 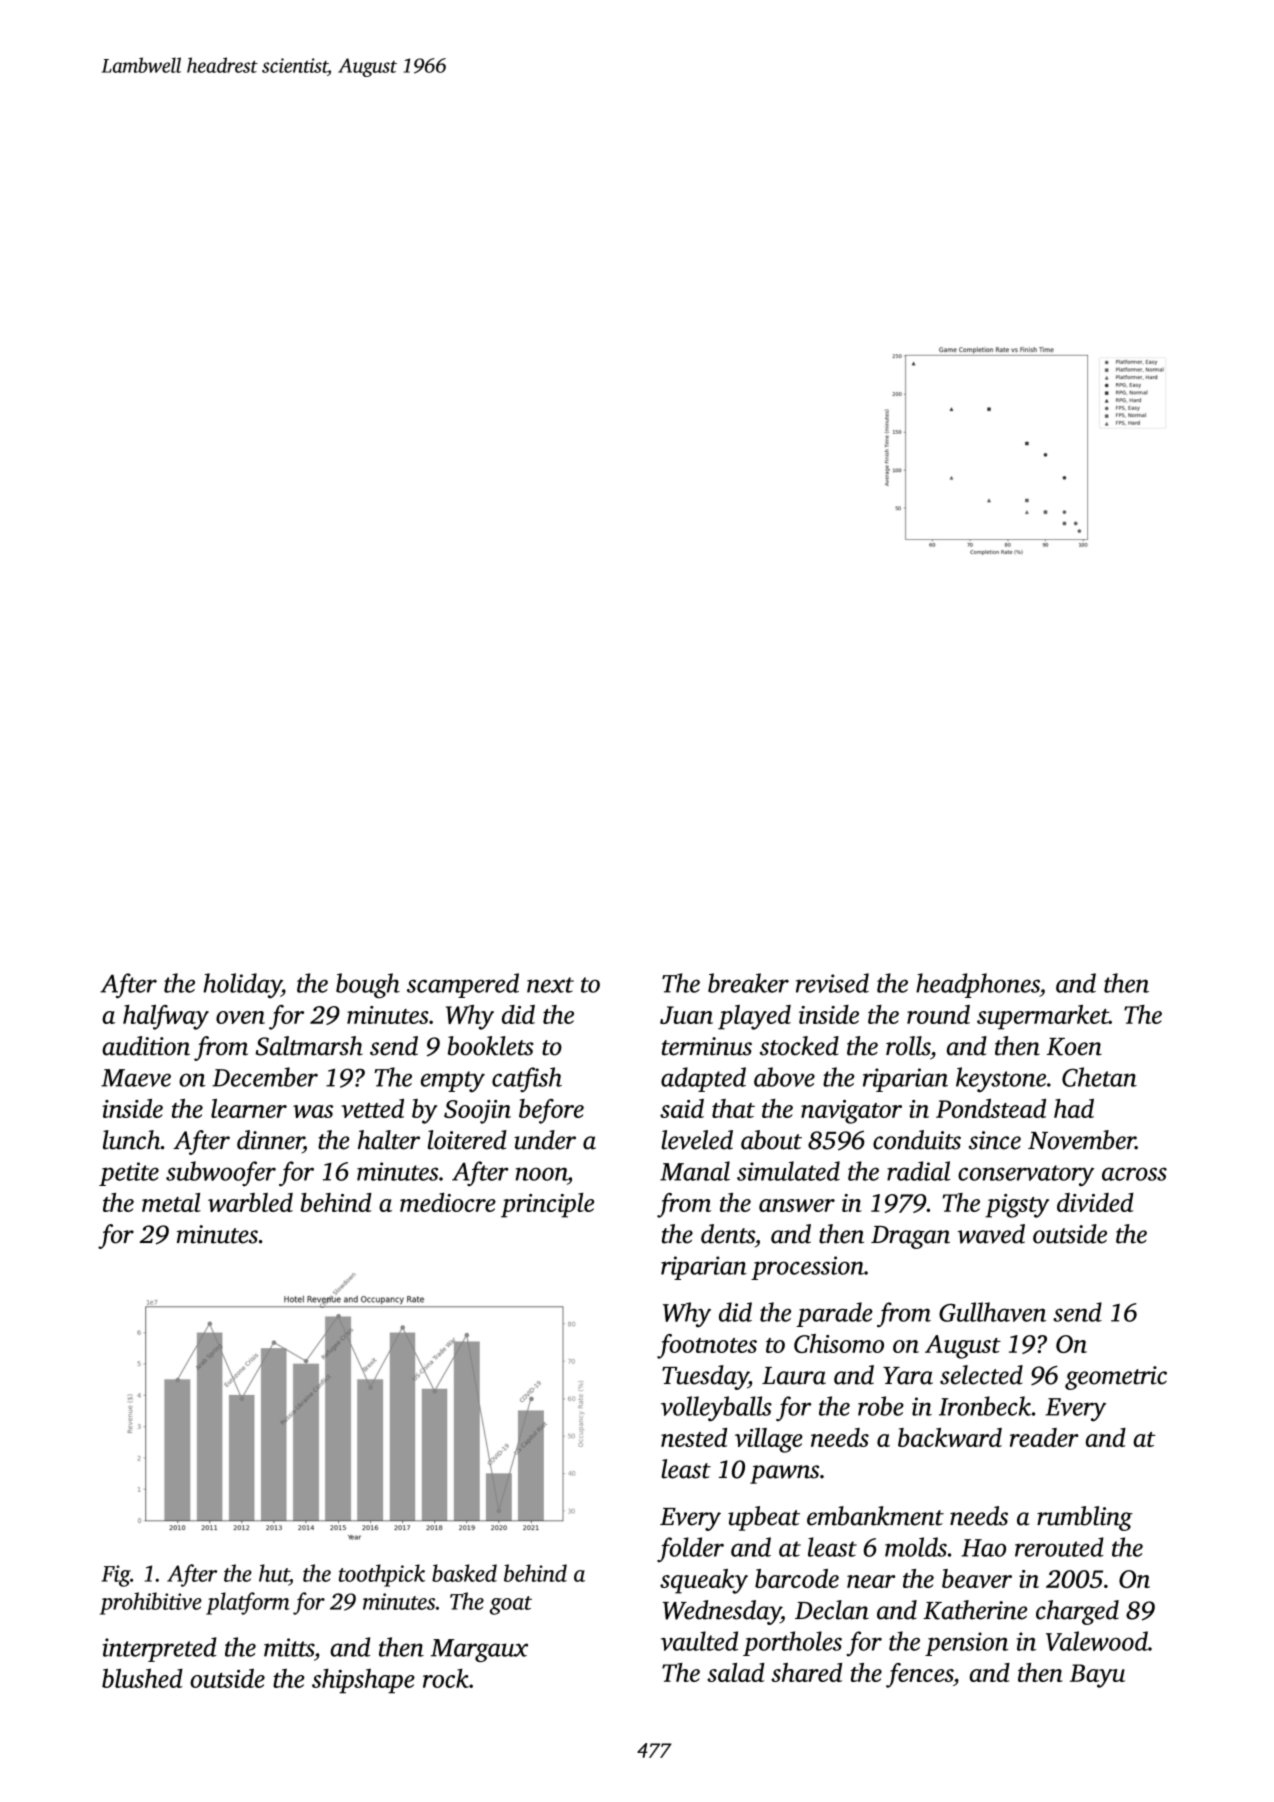 What do you see at coordinates (694, 1437) in the screenshot?
I see `nested` at bounding box center [694, 1437].
